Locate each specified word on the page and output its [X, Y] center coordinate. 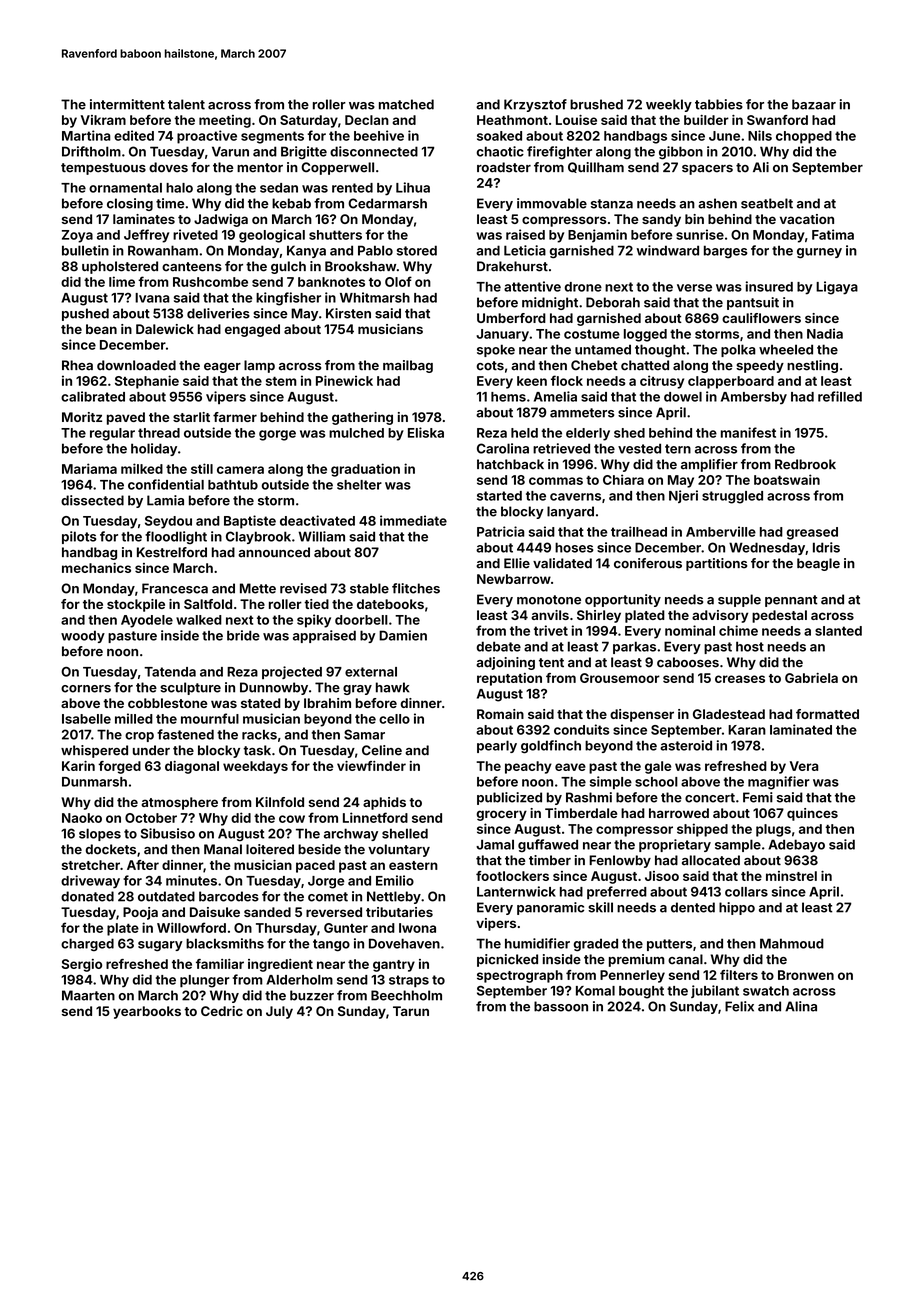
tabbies [719, 104]
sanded [267, 912]
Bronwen [806, 975]
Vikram [103, 120]
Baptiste [250, 522]
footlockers [512, 876]
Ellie [517, 563]
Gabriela [811, 678]
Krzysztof [535, 105]
